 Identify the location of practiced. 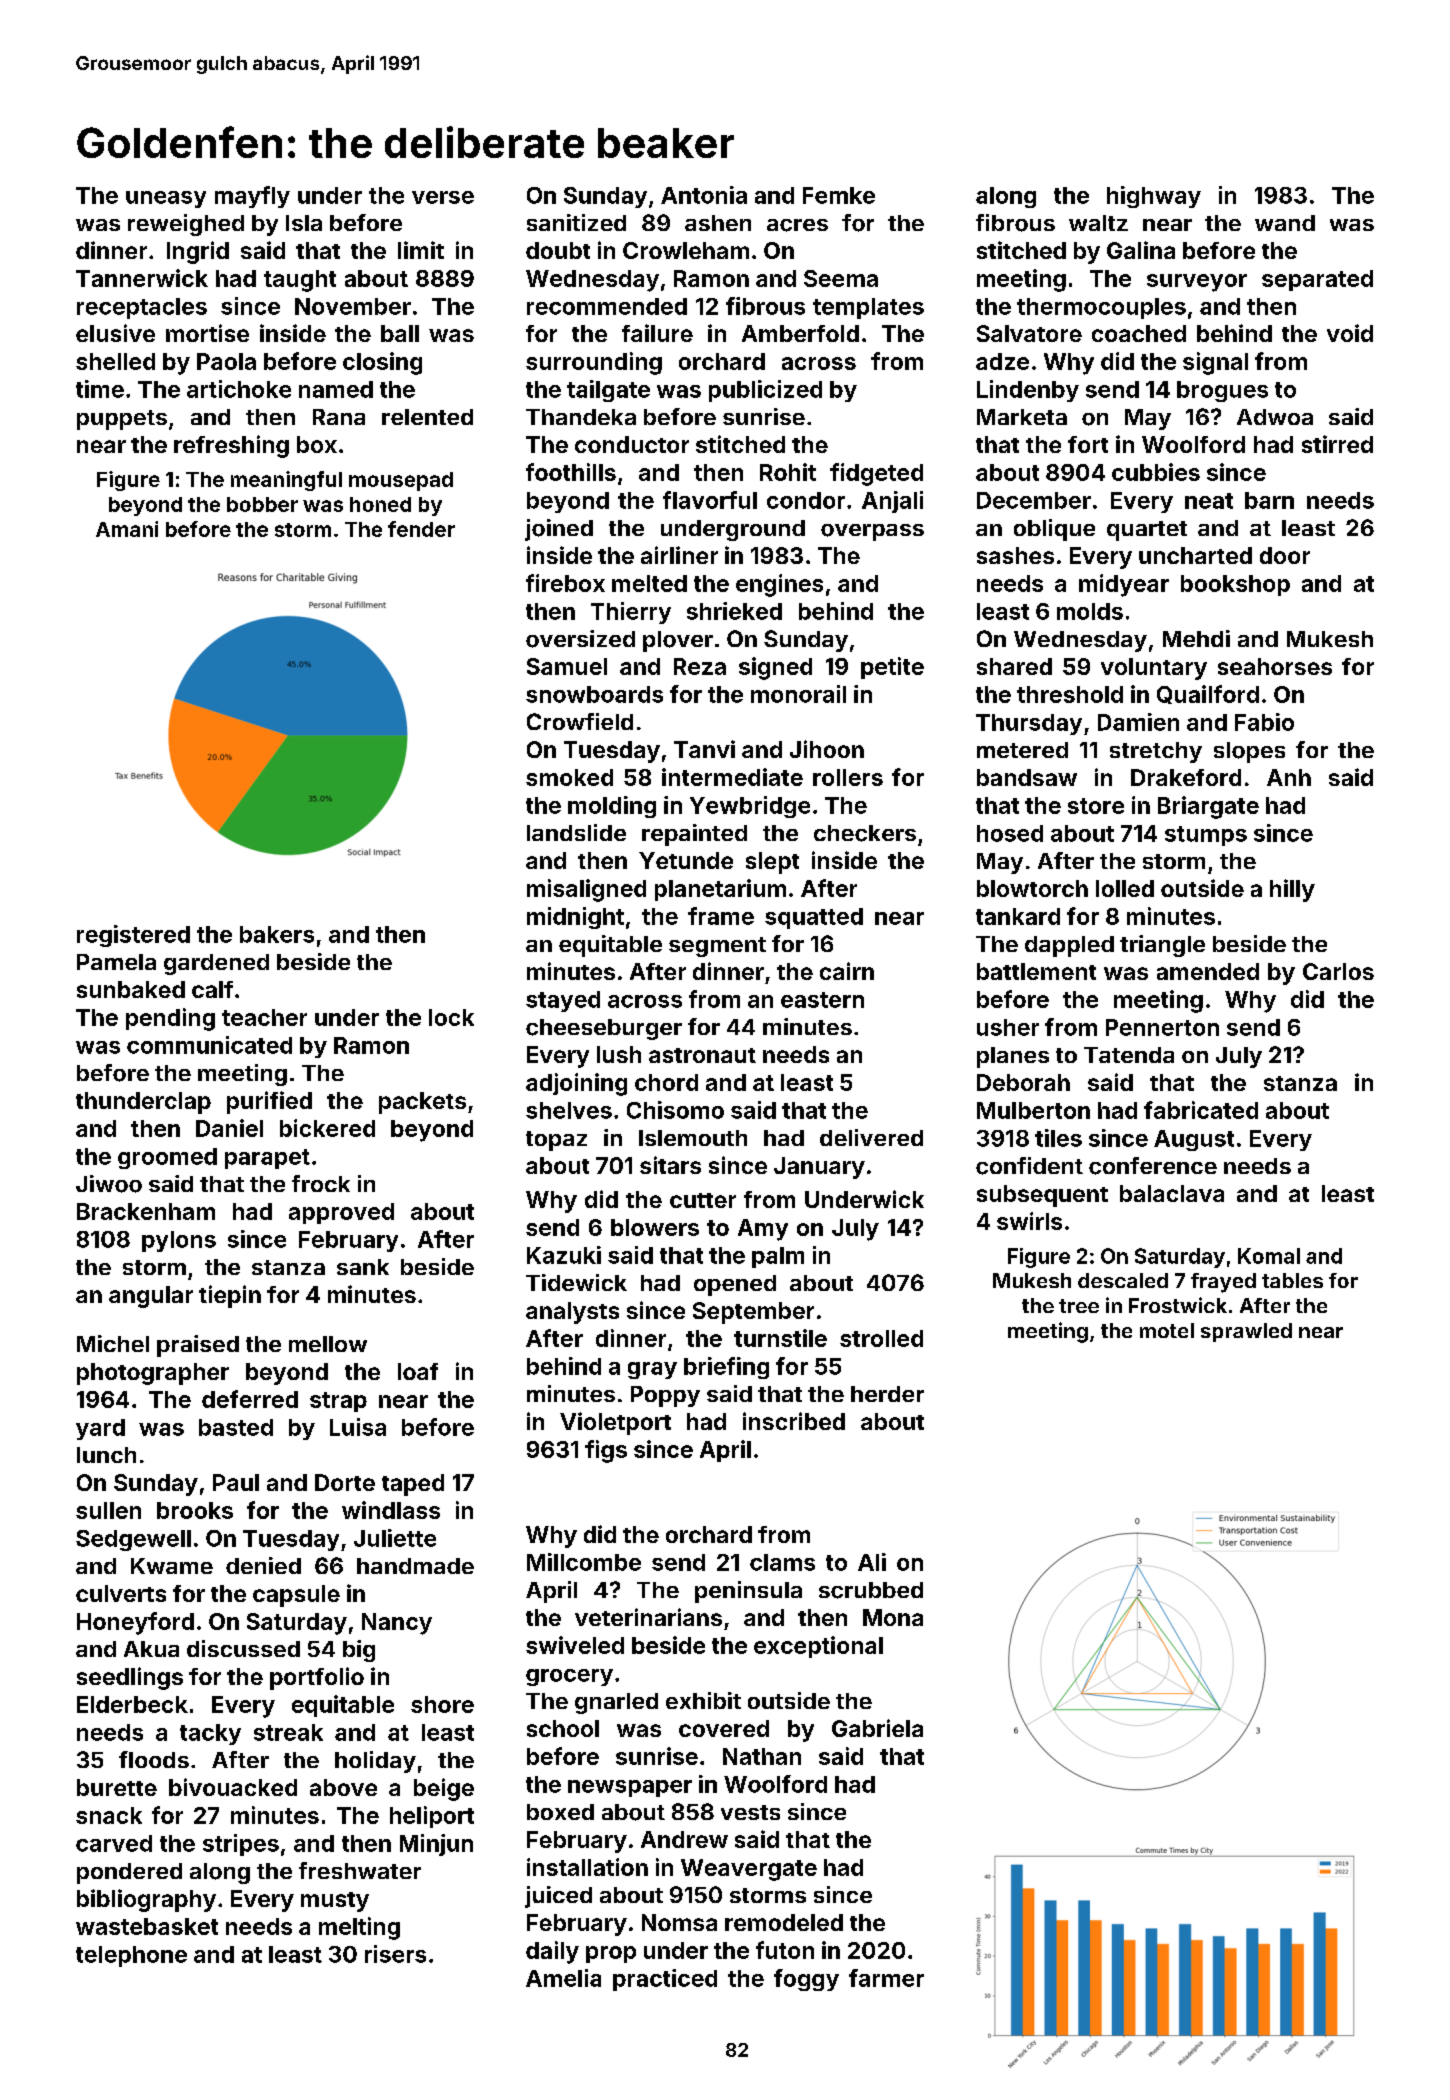
(665, 1980).
